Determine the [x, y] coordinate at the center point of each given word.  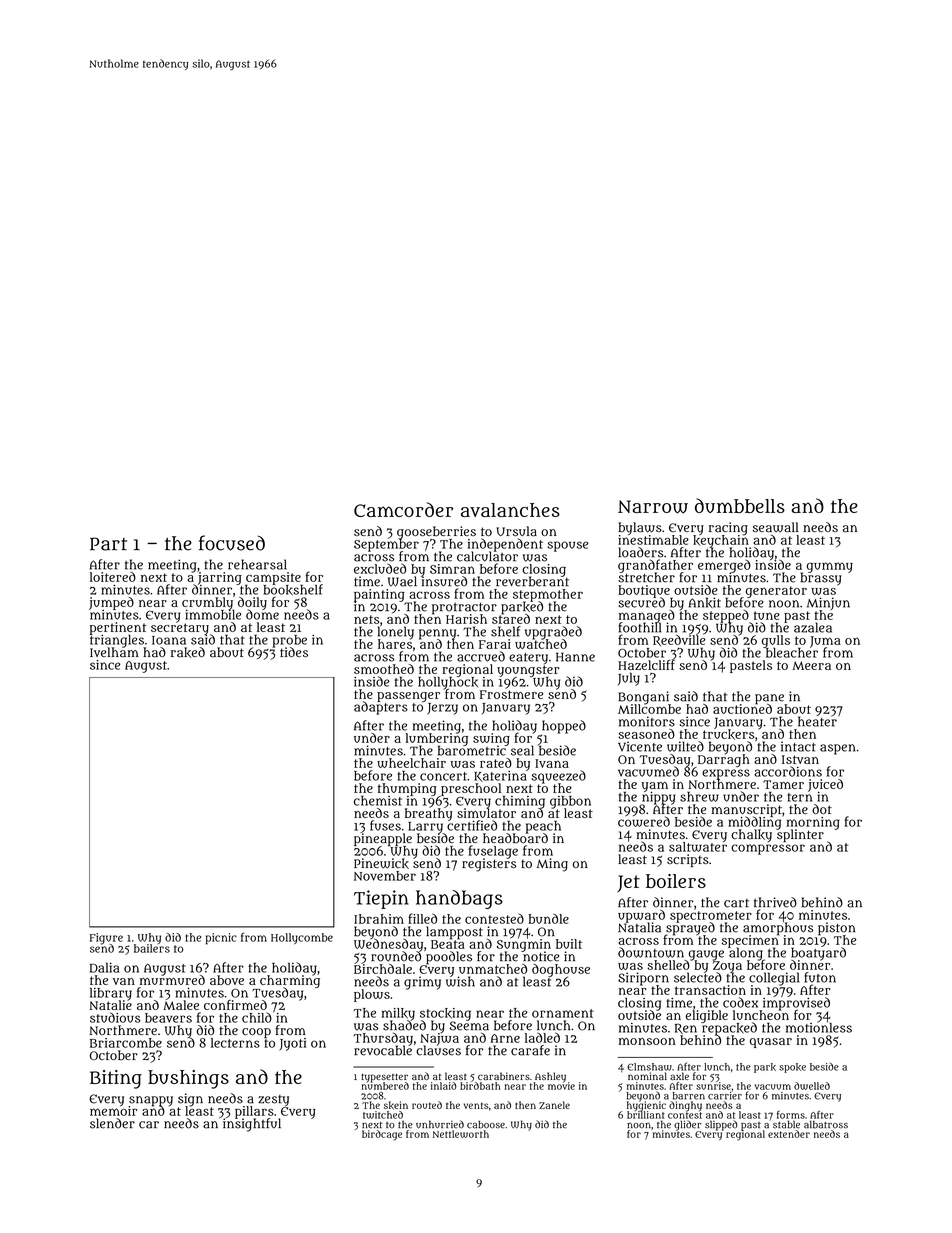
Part [108, 544]
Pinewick [381, 863]
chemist [378, 801]
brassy [821, 579]
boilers [676, 881]
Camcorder [403, 509]
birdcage [382, 1135]
